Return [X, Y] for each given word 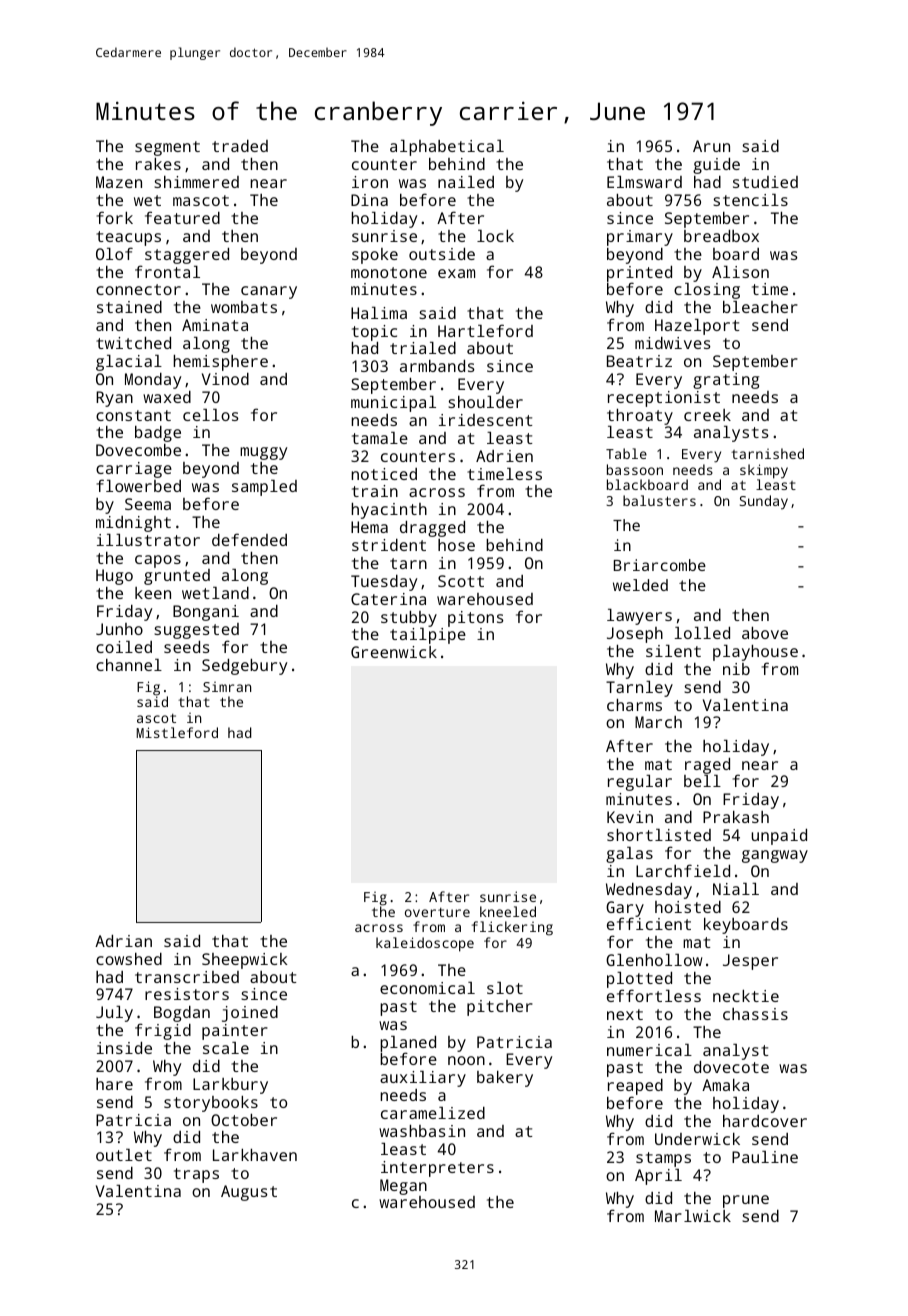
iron [370, 182]
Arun [711, 146]
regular [640, 783]
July [114, 1014]
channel [129, 665]
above [765, 633]
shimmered [196, 182]
